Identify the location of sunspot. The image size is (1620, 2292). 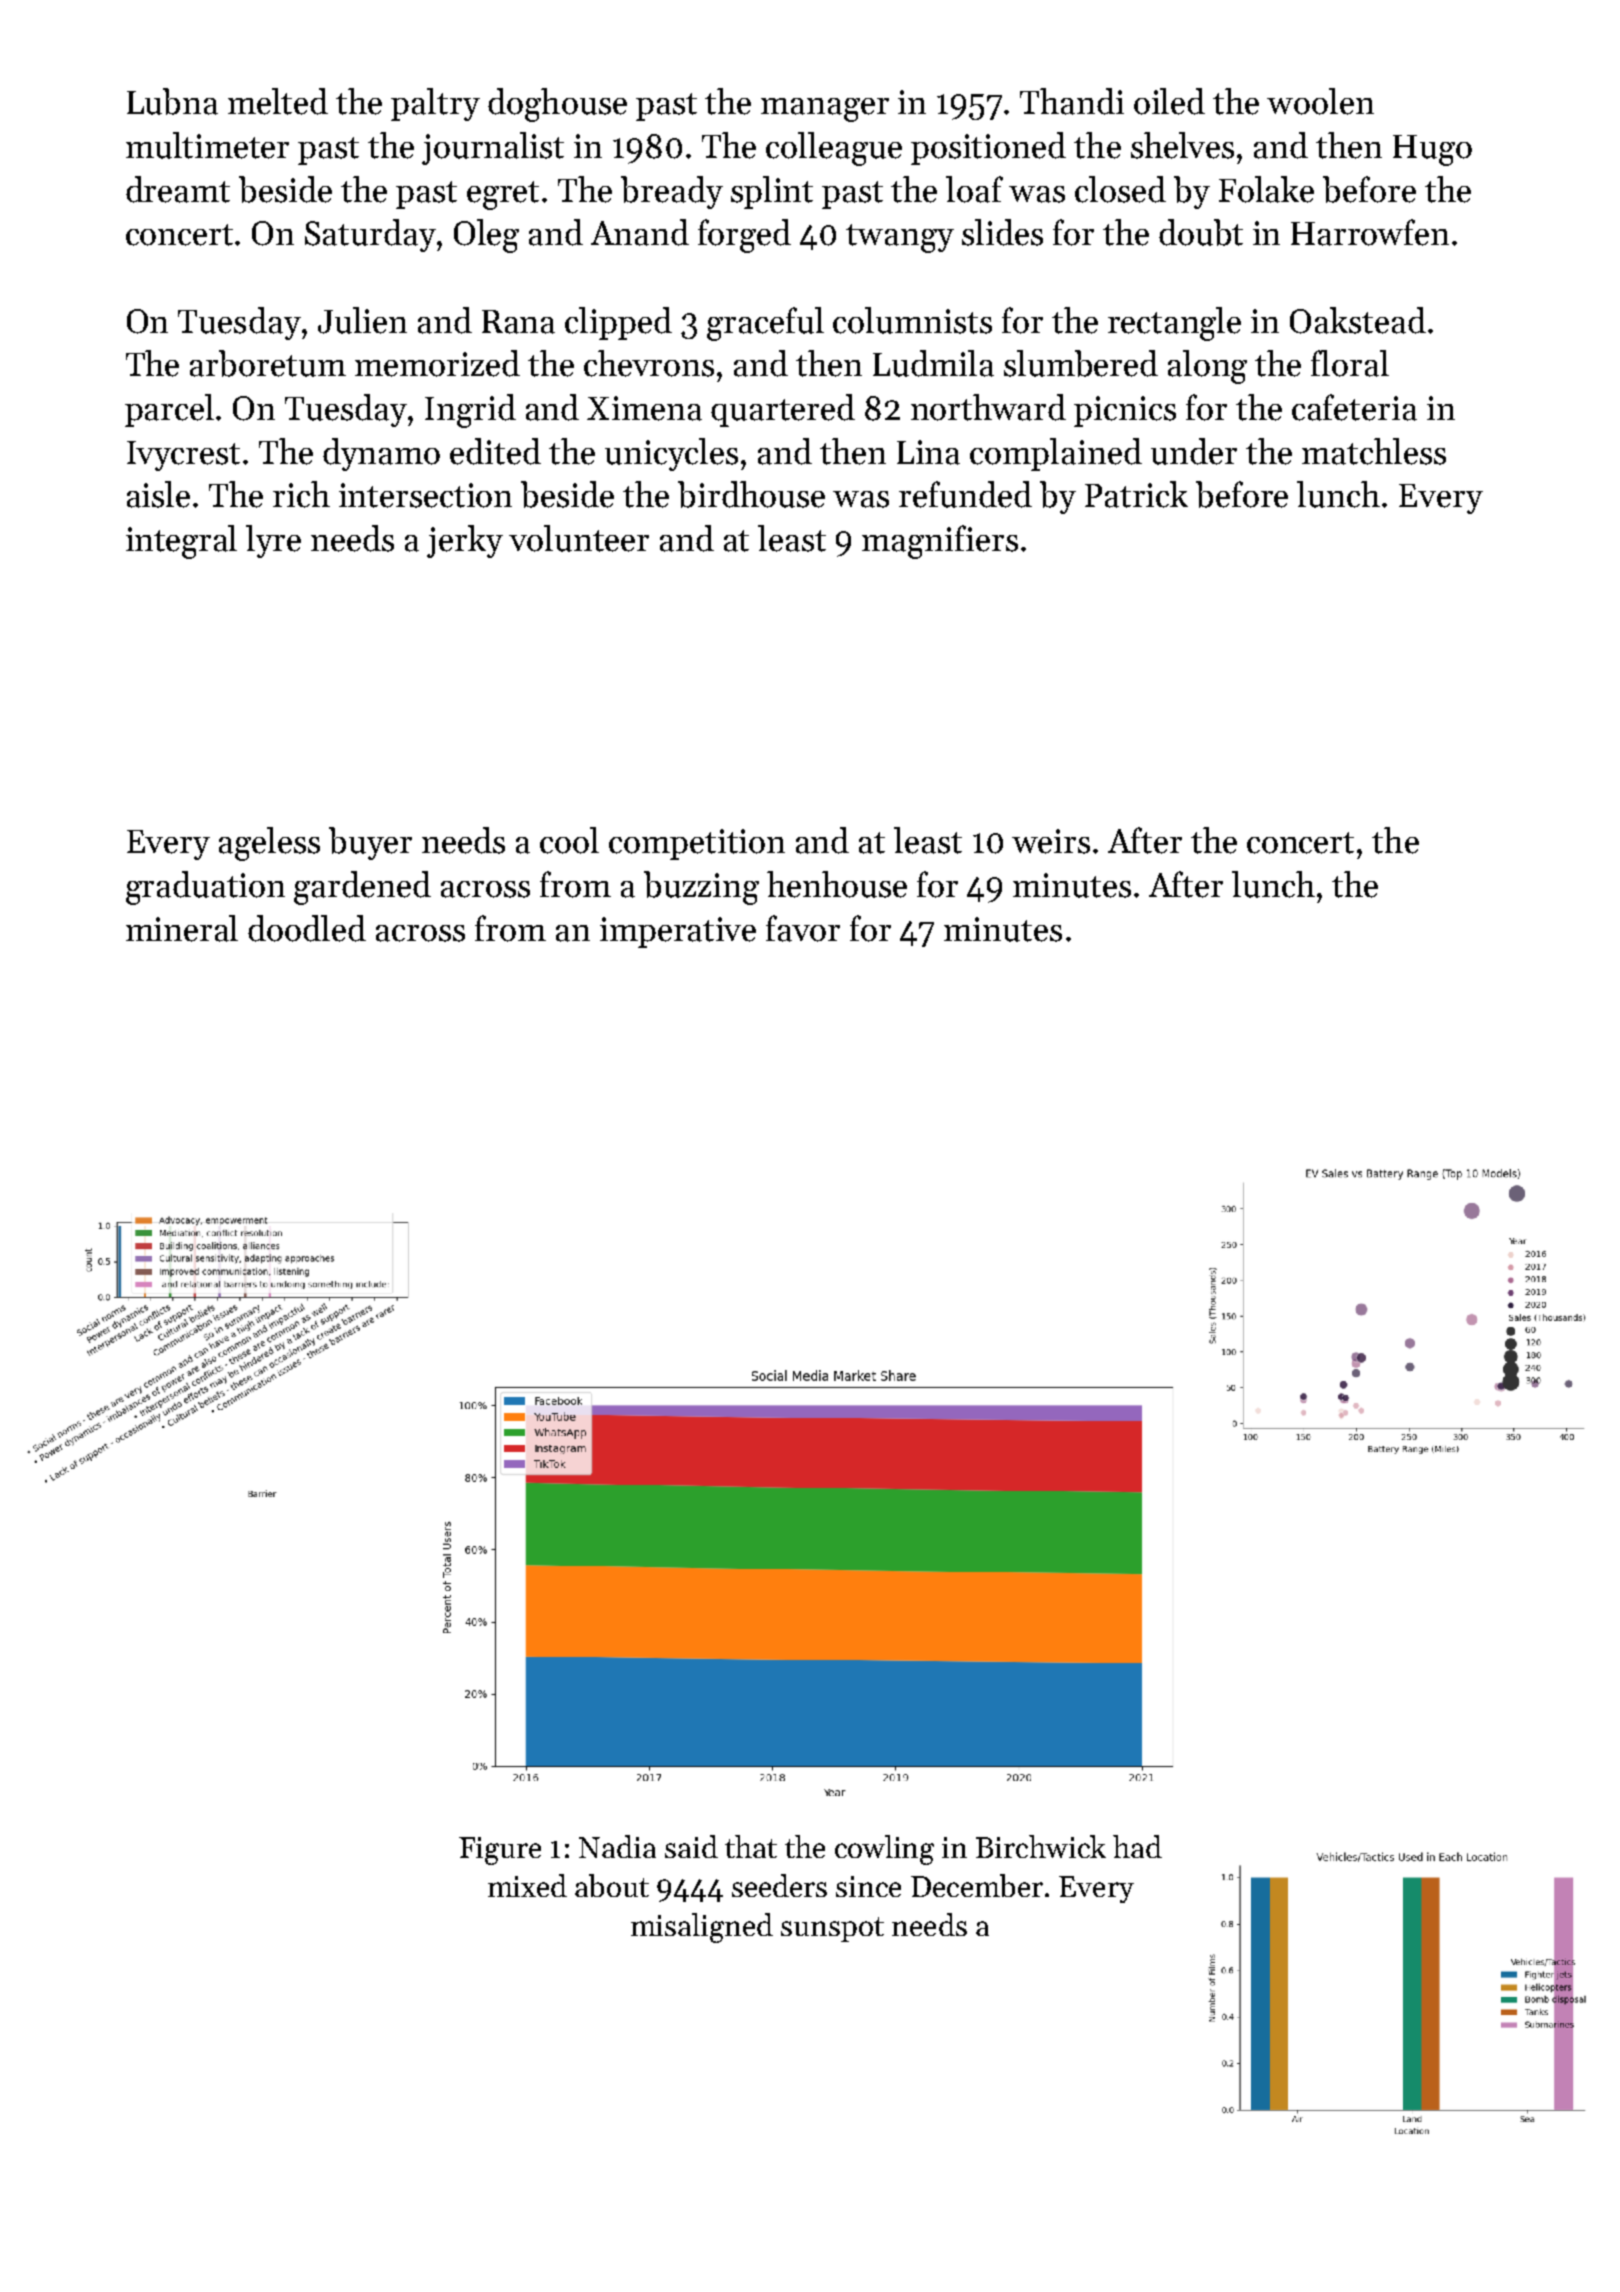
(832, 1929).
